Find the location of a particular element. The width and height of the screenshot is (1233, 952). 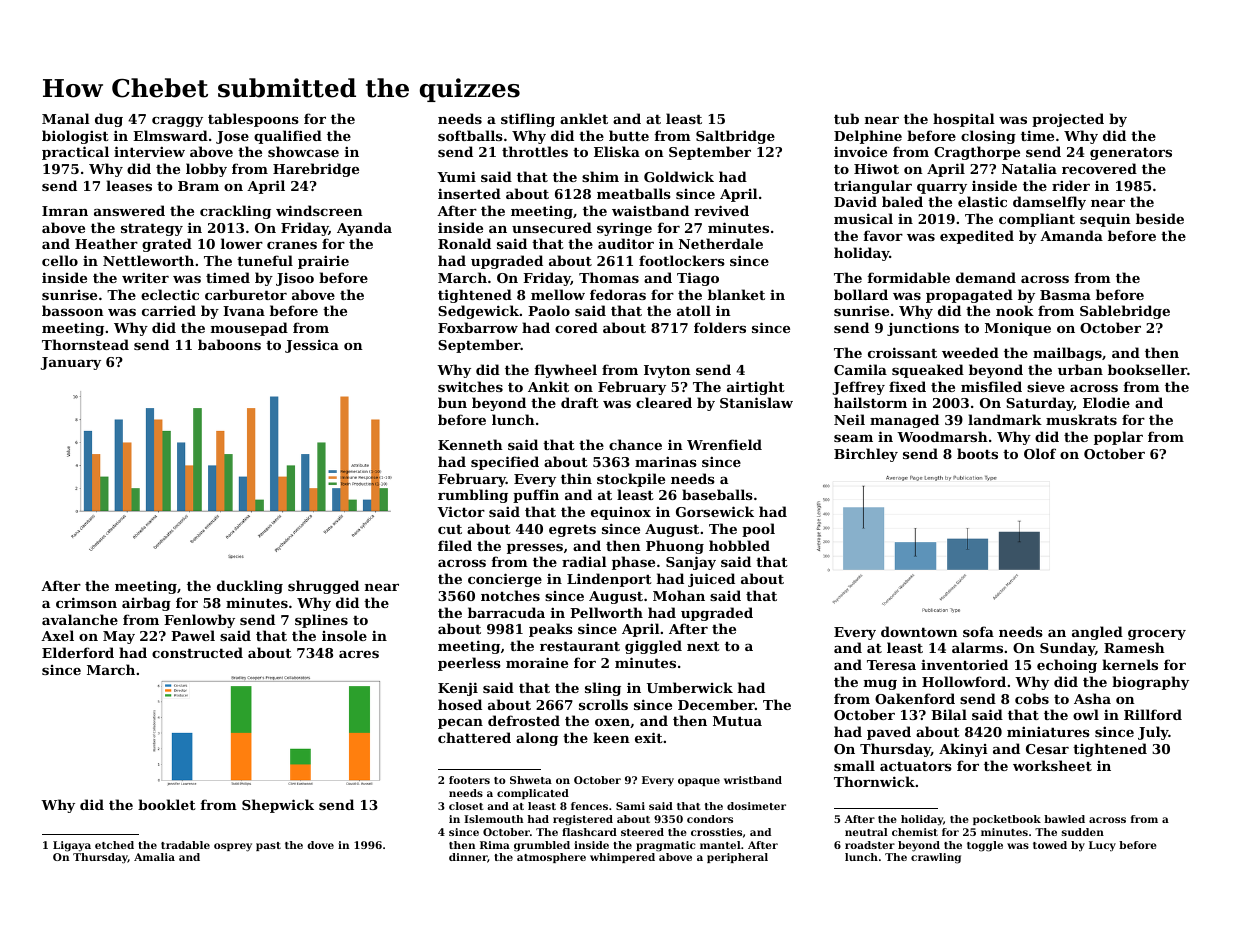

Lucy is located at coordinates (1102, 846).
